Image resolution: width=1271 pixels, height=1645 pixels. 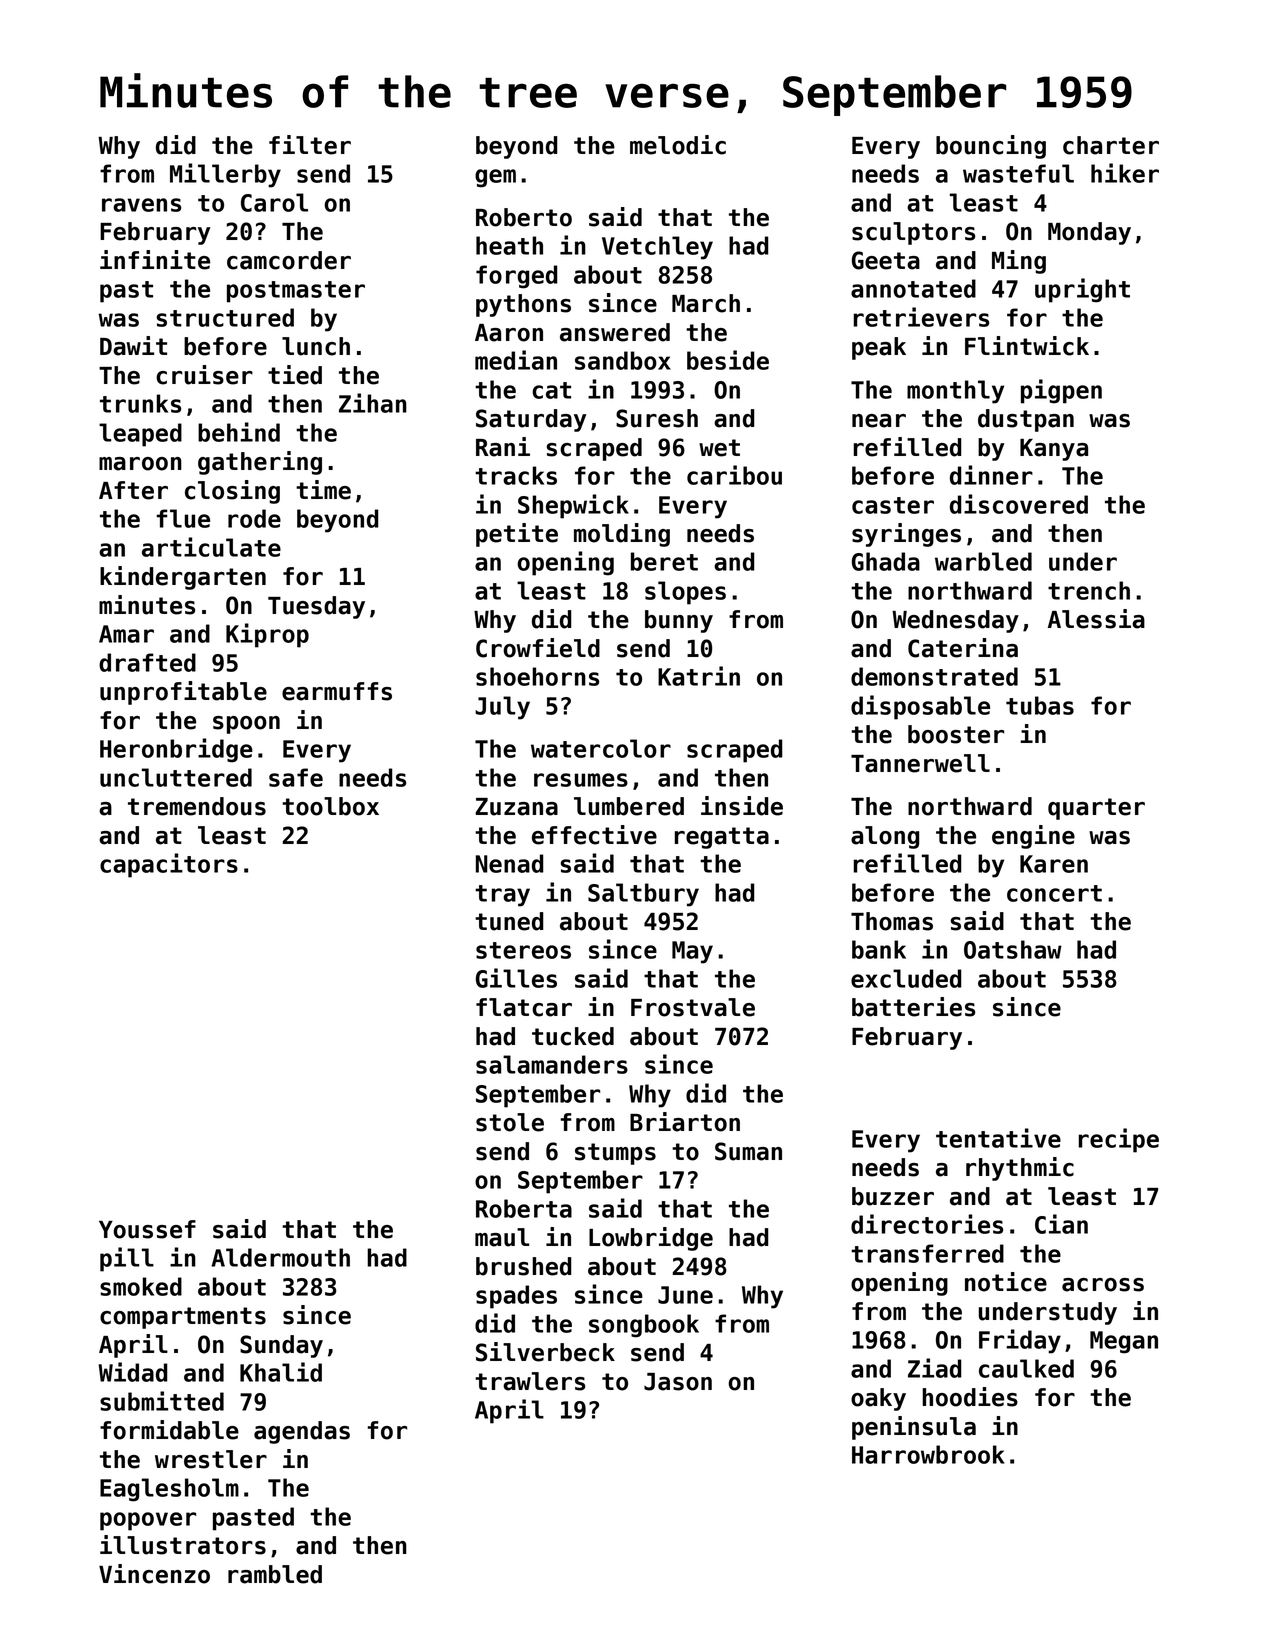 I want to click on Rani, so click(x=503, y=447).
